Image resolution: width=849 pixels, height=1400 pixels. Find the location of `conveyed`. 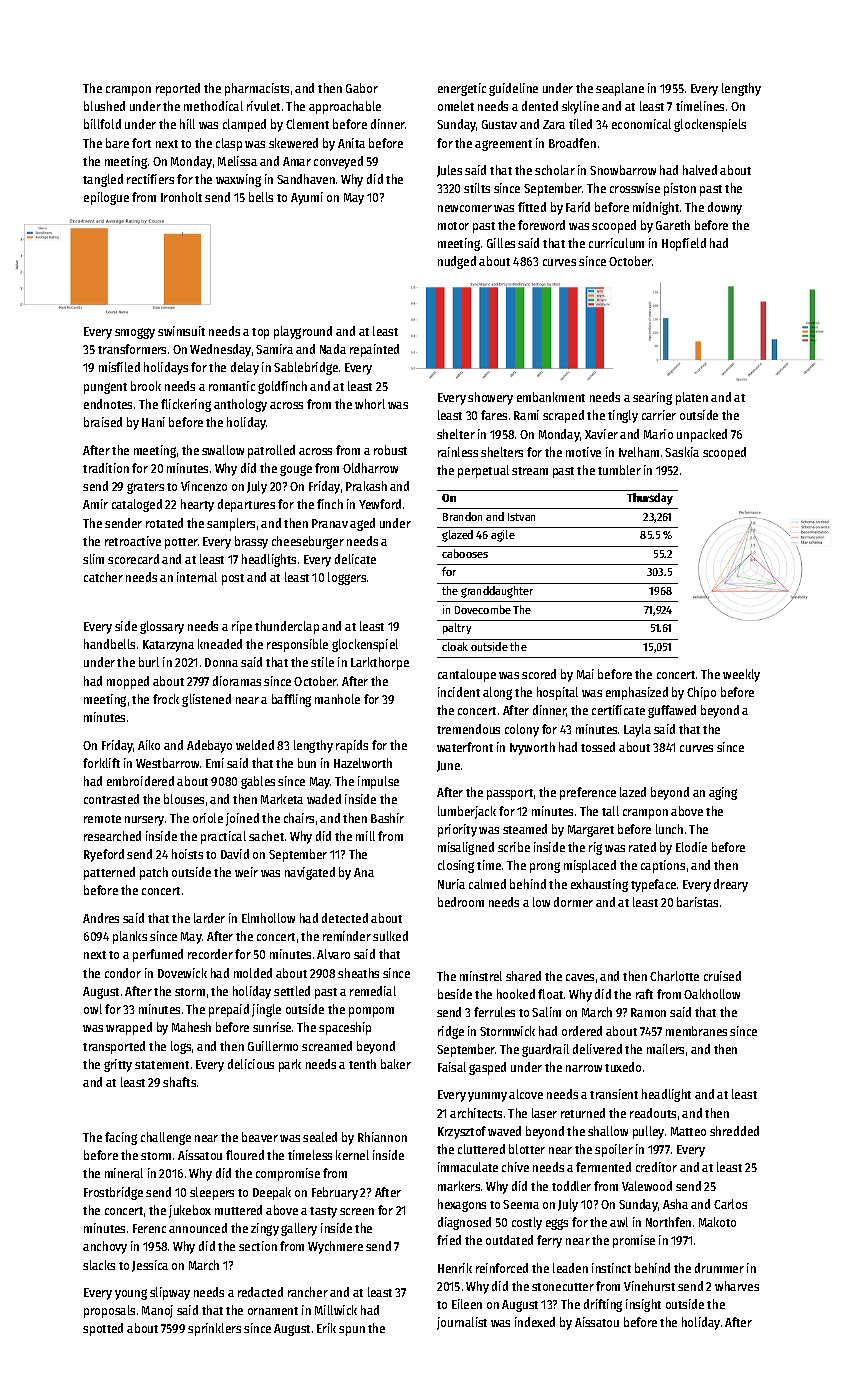

conveyed is located at coordinates (338, 162).
